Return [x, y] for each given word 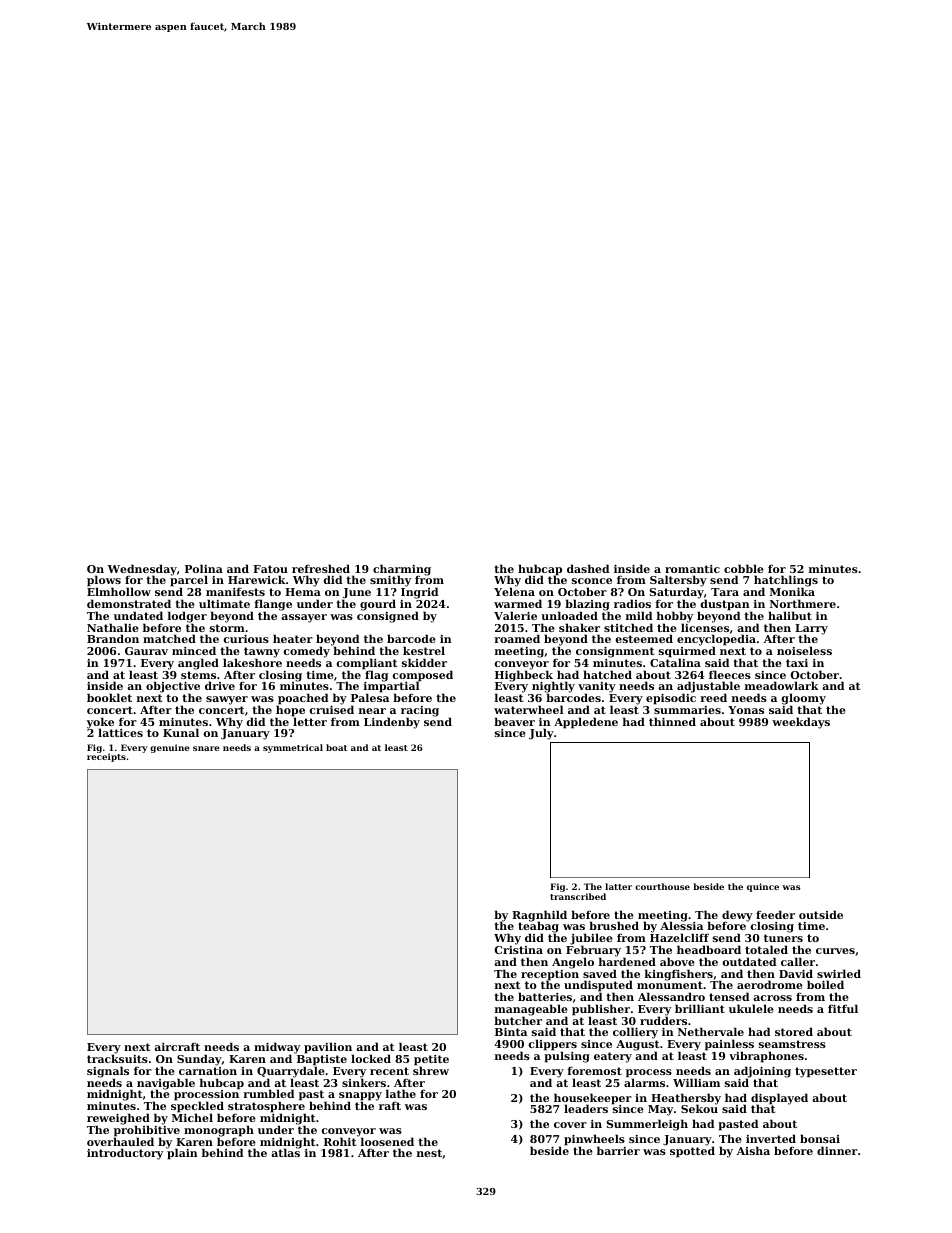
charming [402, 570]
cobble [744, 568]
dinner [837, 1150]
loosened [387, 1141]
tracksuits [117, 1059]
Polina [204, 568]
